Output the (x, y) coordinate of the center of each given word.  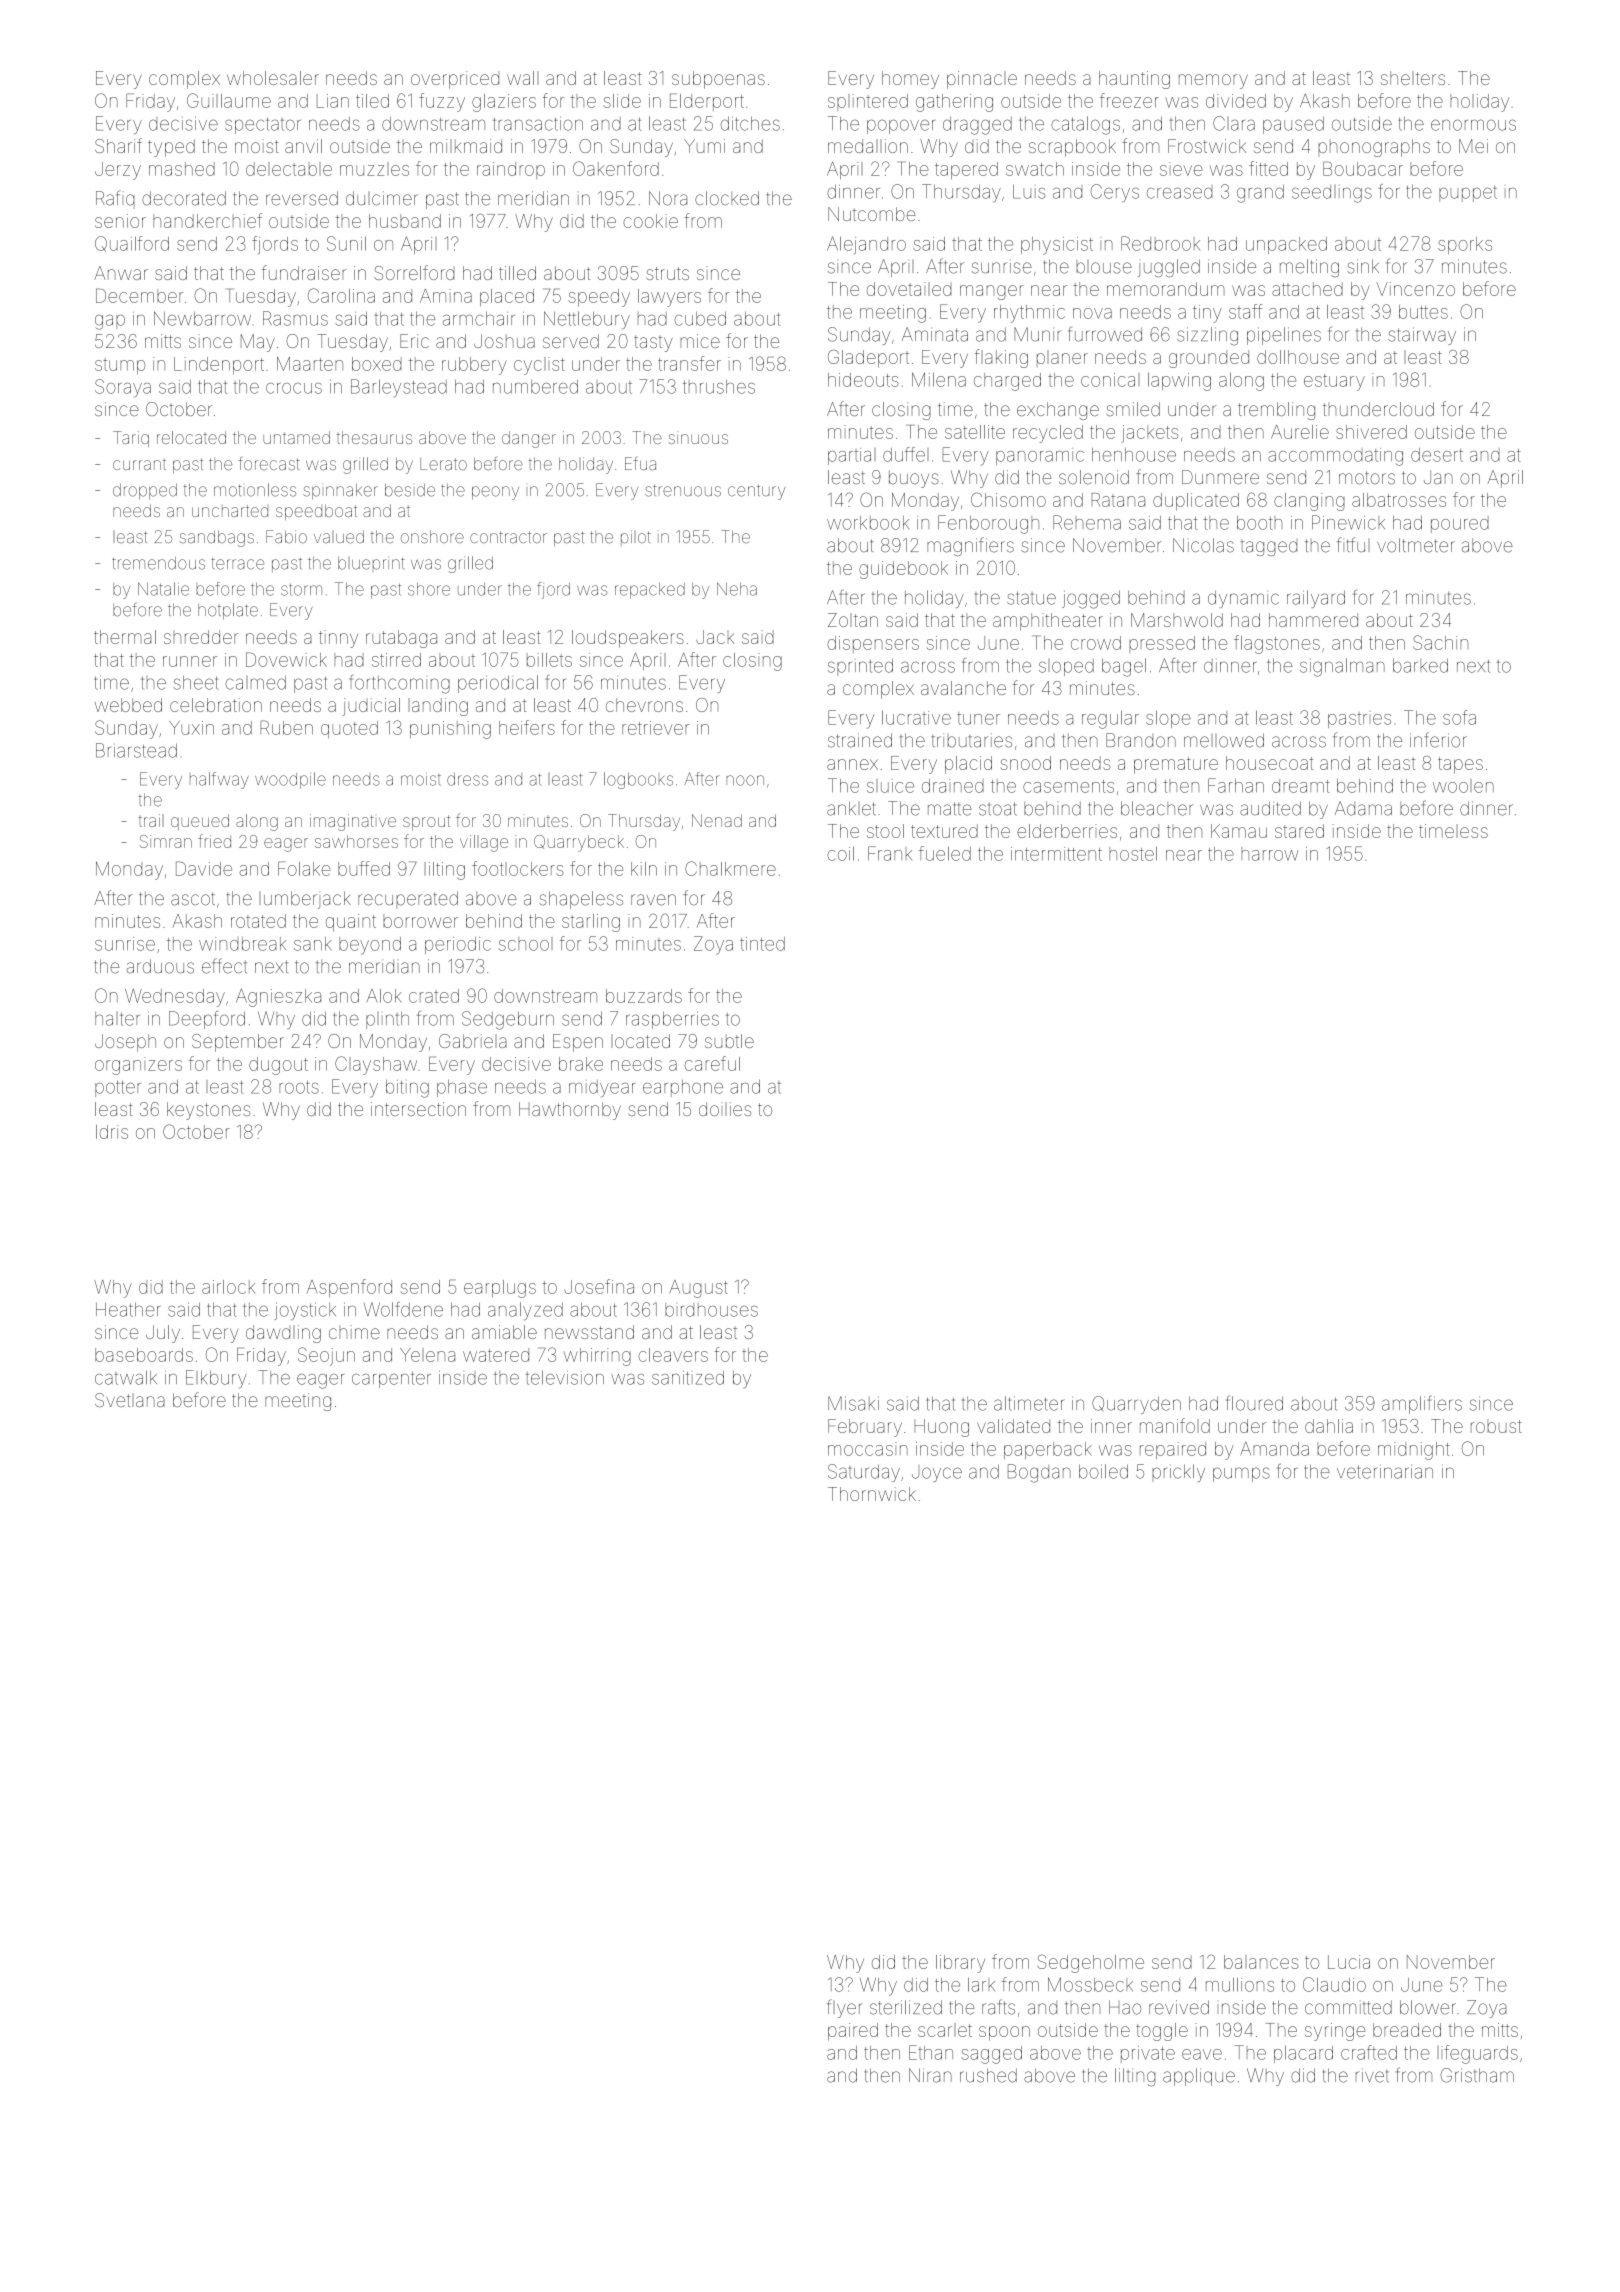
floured (1255, 1403)
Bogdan (1039, 1473)
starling (591, 923)
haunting (1134, 80)
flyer (845, 2008)
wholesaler (273, 78)
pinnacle (982, 80)
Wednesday (175, 998)
